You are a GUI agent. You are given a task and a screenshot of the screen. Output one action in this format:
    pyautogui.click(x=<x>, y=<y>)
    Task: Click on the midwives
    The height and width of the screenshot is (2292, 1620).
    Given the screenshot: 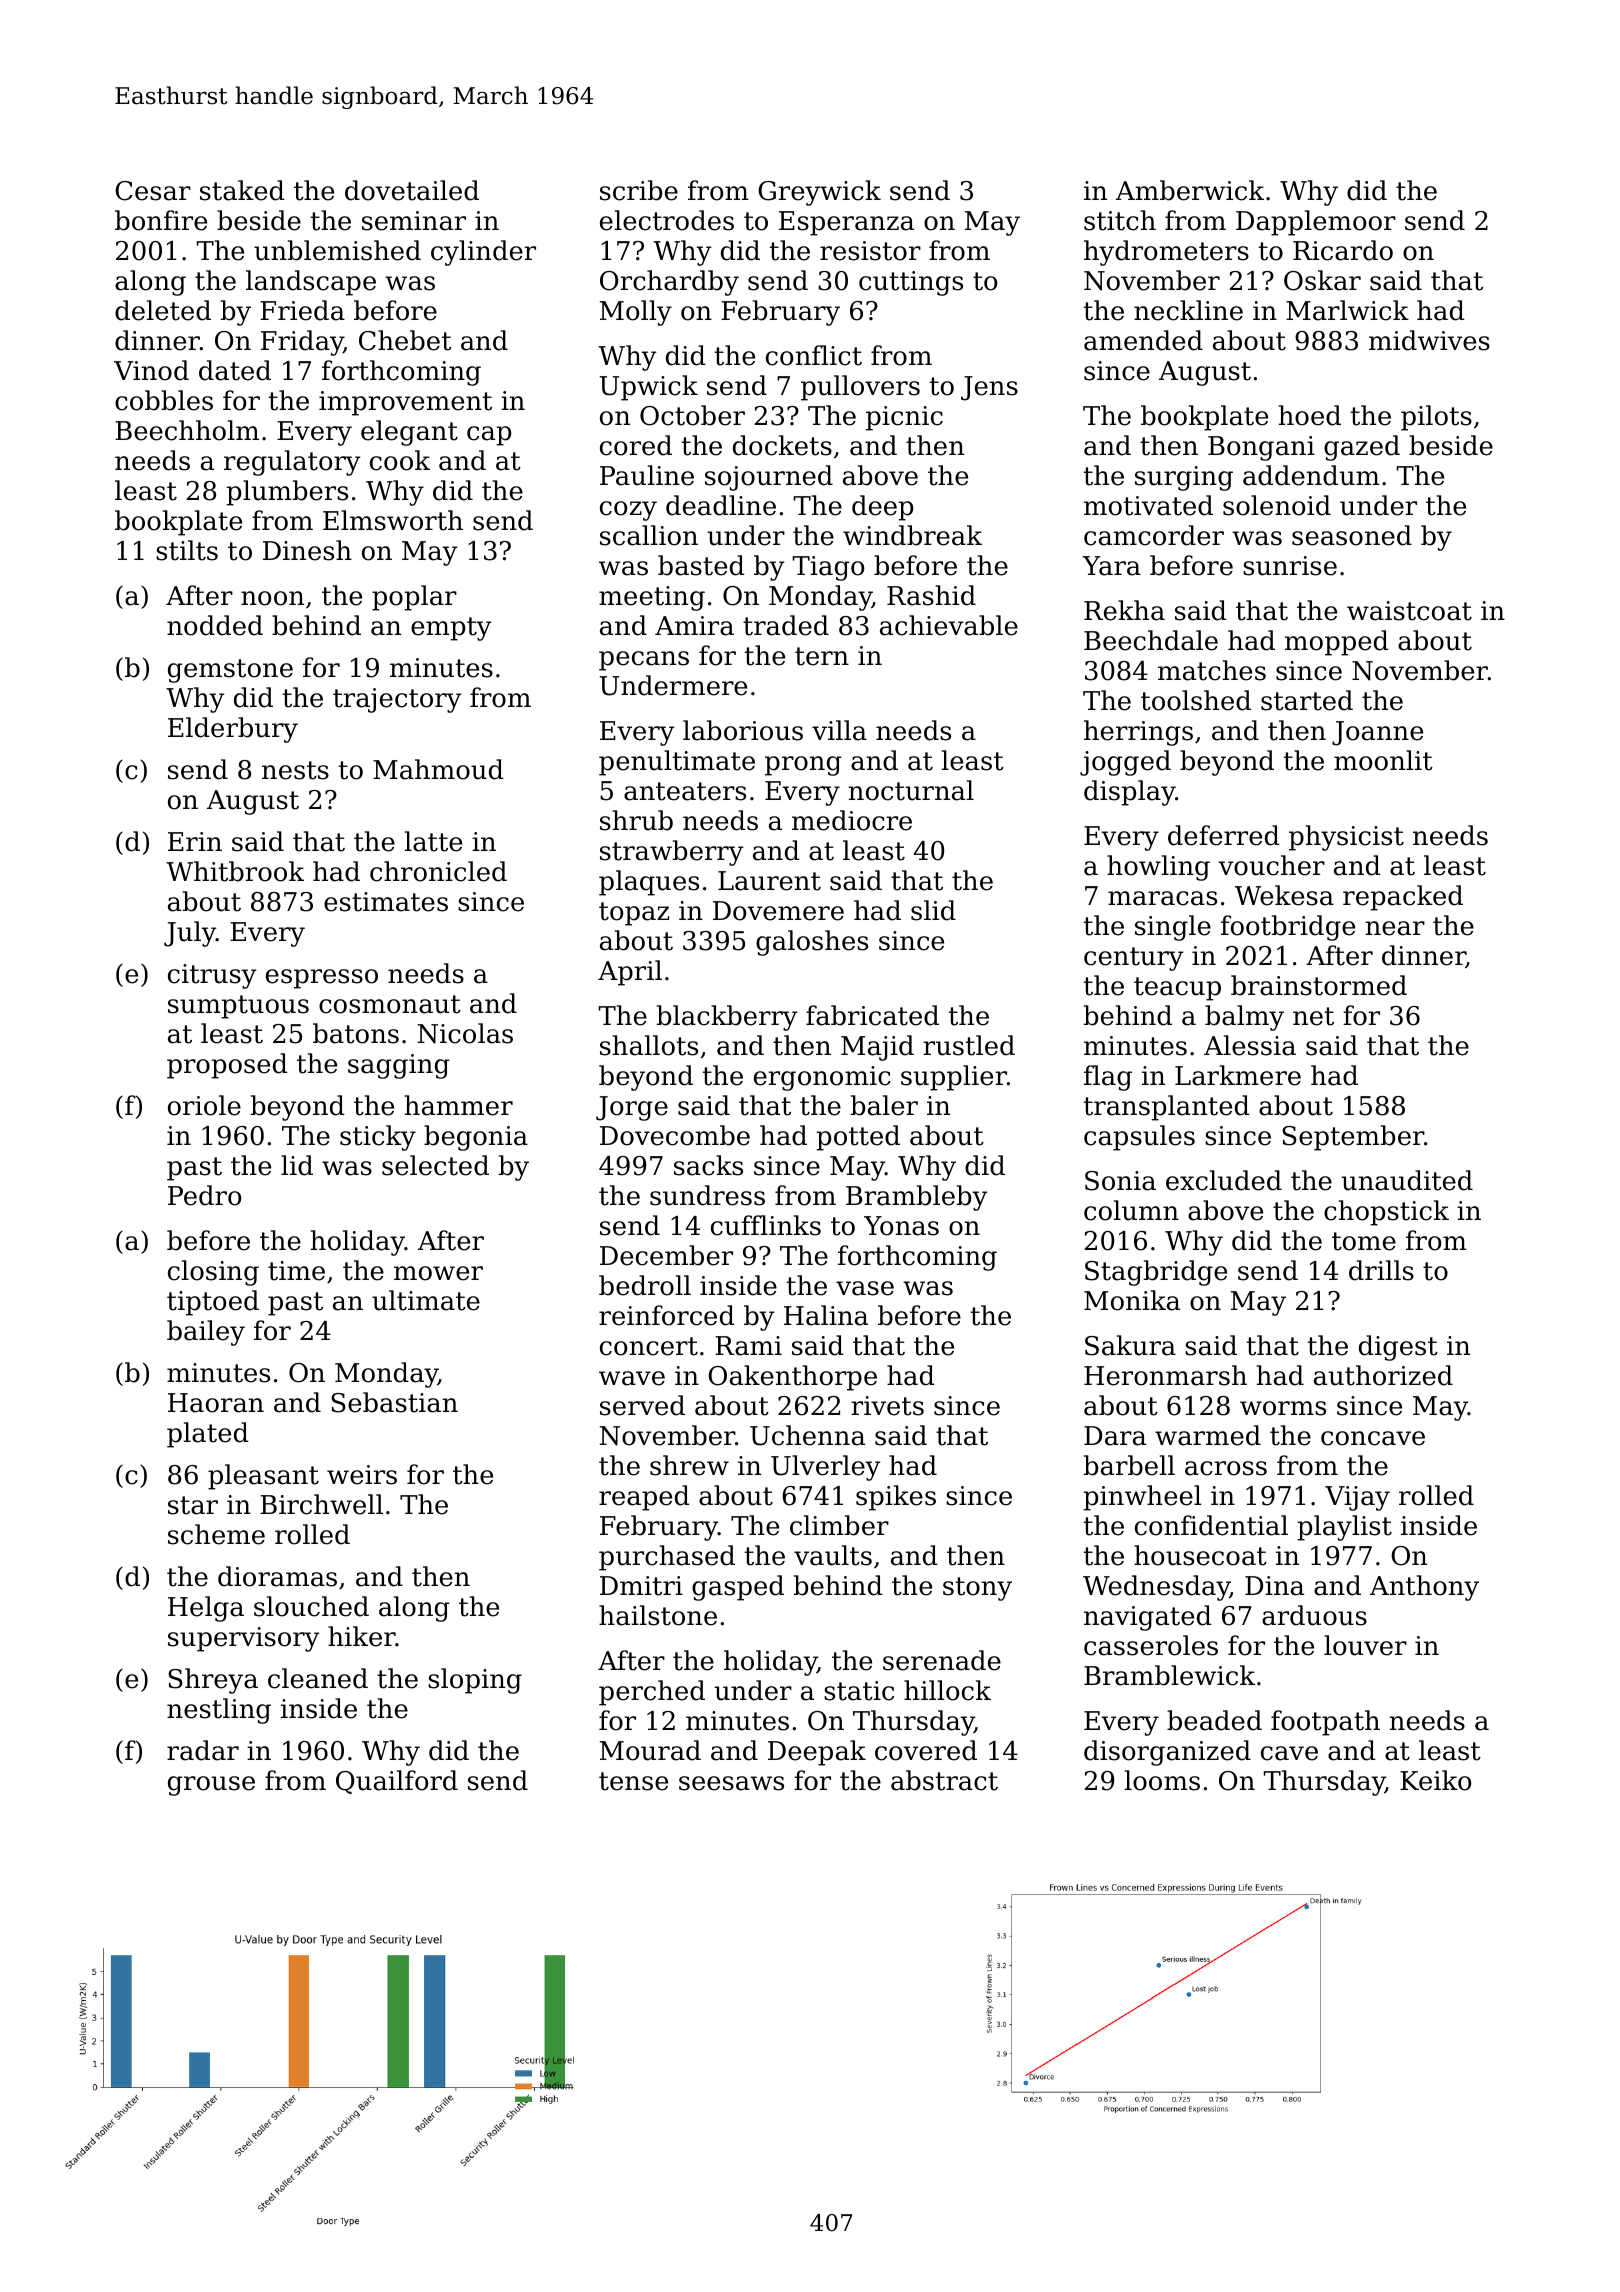 What is the action you would take?
    pyautogui.click(x=1429, y=340)
